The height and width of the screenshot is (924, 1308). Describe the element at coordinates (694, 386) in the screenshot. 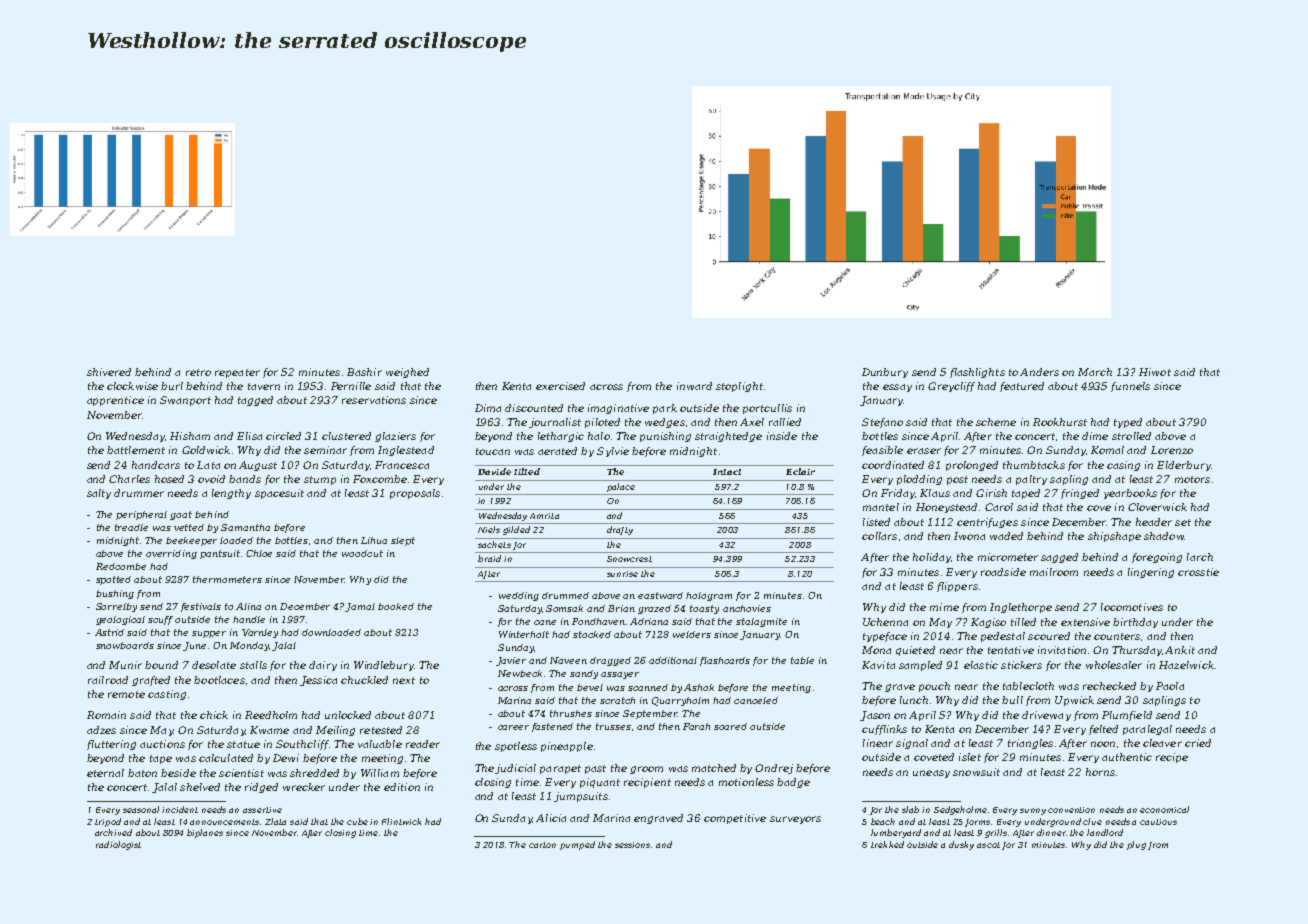

I see `inward` at that location.
